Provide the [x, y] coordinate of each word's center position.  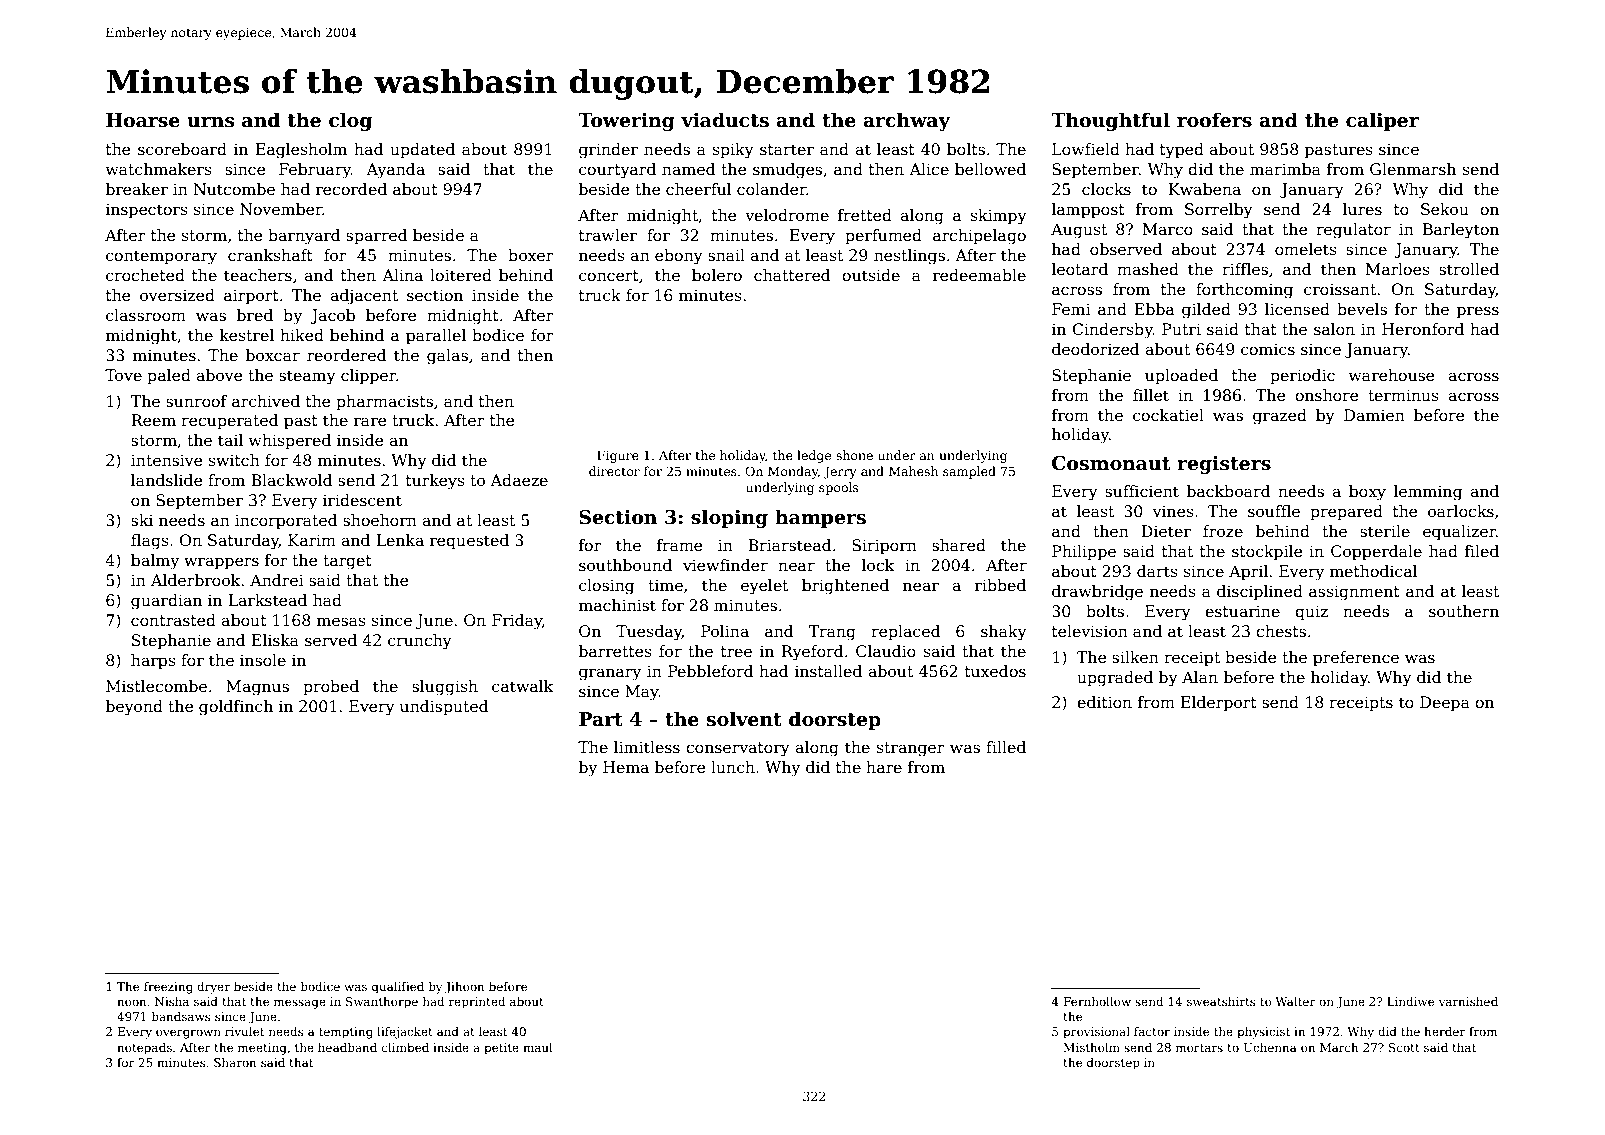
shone [854, 455]
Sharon [235, 1062]
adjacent [364, 297]
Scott [1404, 1047]
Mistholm [1091, 1047]
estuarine [1242, 611]
